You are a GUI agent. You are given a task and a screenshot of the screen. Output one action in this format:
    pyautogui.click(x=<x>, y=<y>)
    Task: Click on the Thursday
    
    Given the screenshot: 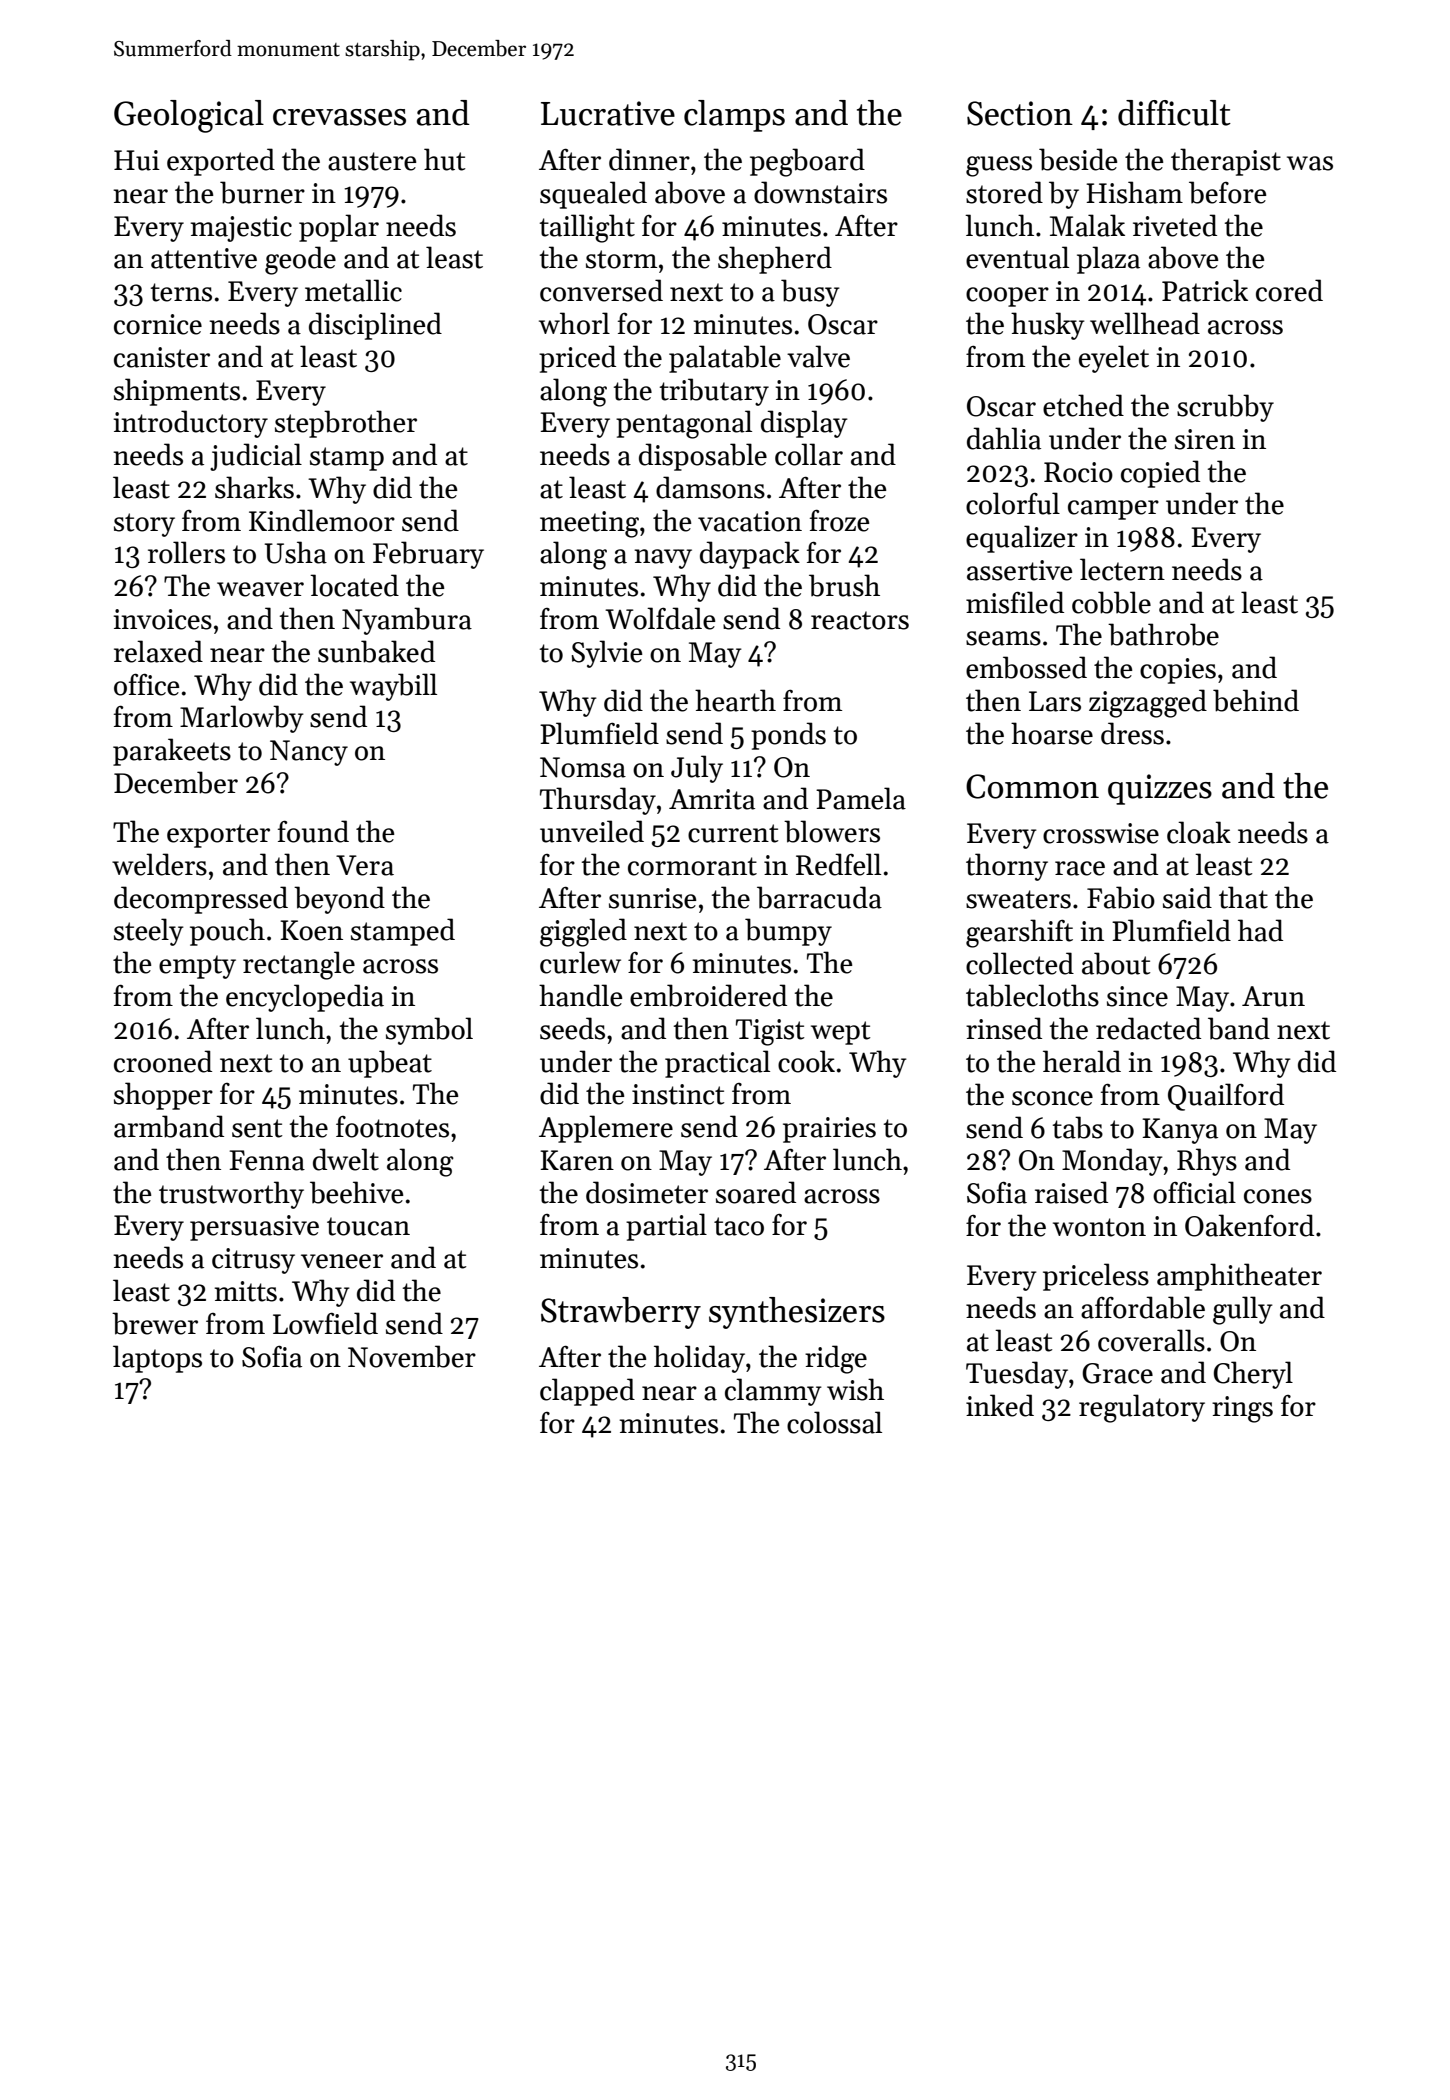 What is the action you would take?
    pyautogui.click(x=598, y=801)
